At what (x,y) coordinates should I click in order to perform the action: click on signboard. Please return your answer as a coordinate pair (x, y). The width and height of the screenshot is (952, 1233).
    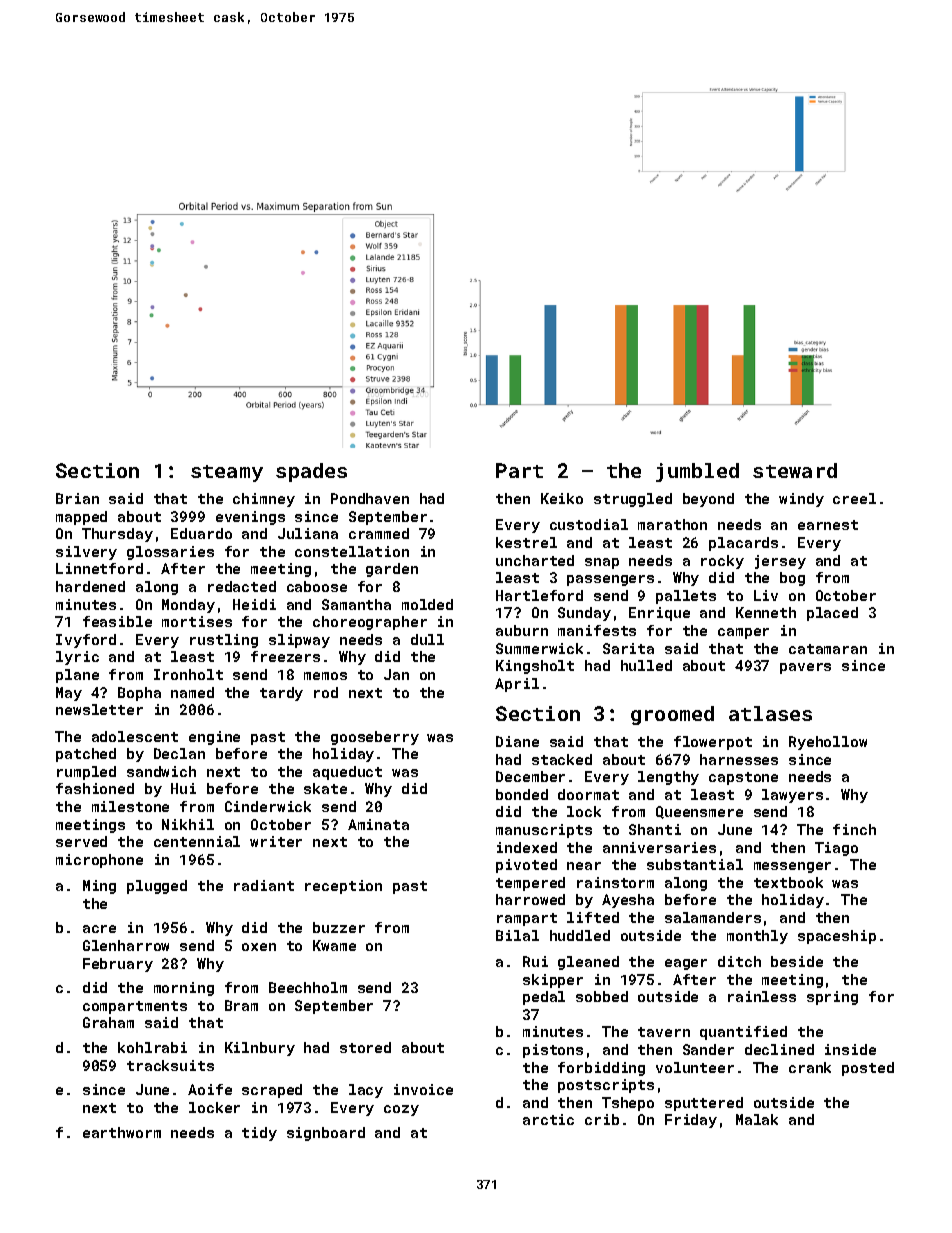
    Looking at the image, I should click on (326, 1134).
